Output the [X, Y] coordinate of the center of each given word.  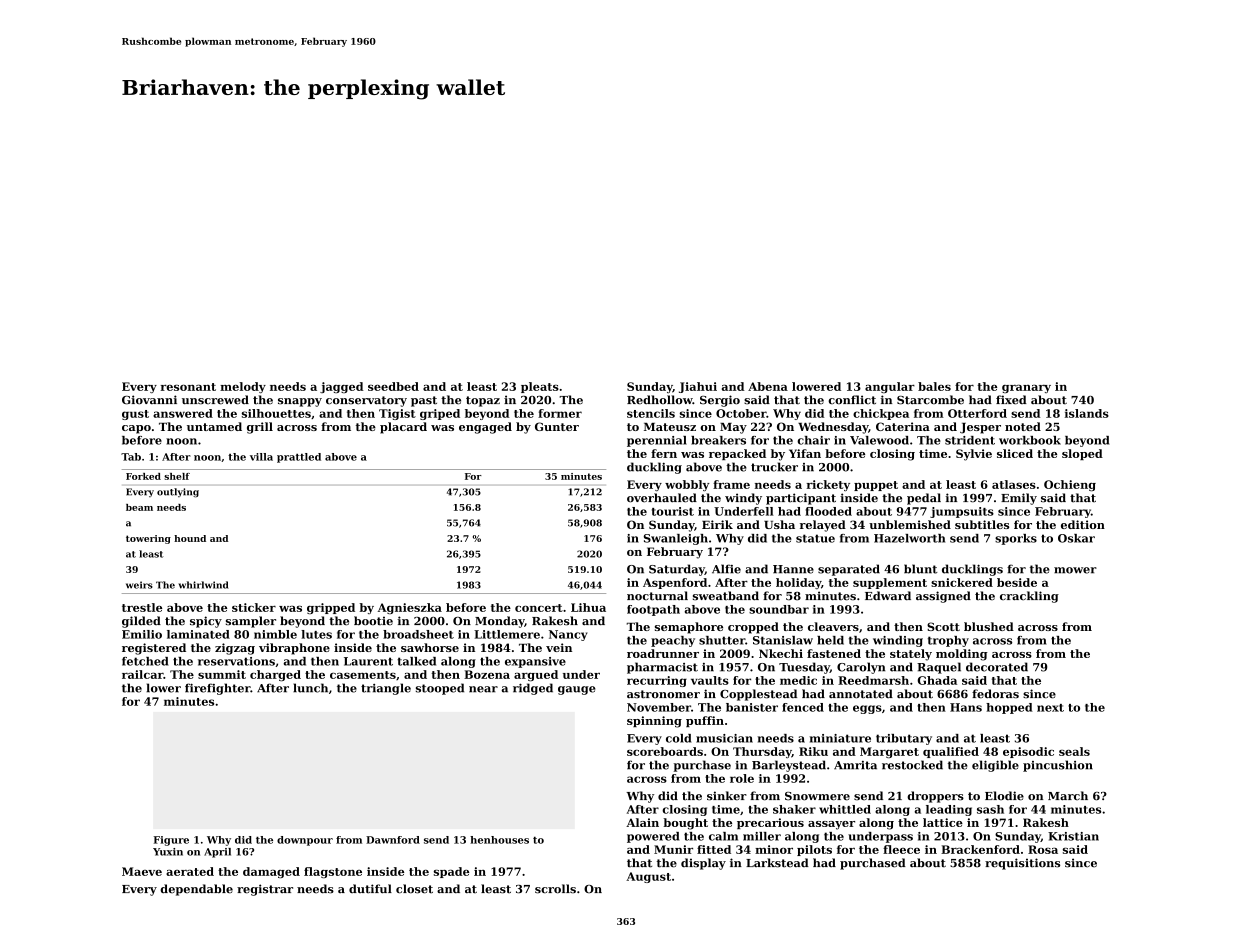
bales [934, 386]
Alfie [726, 569]
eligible [995, 766]
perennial [657, 441]
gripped [331, 608]
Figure [171, 841]
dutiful [370, 889]
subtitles [982, 524]
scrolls [555, 889]
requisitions [1022, 864]
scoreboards [665, 751]
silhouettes [276, 413]
